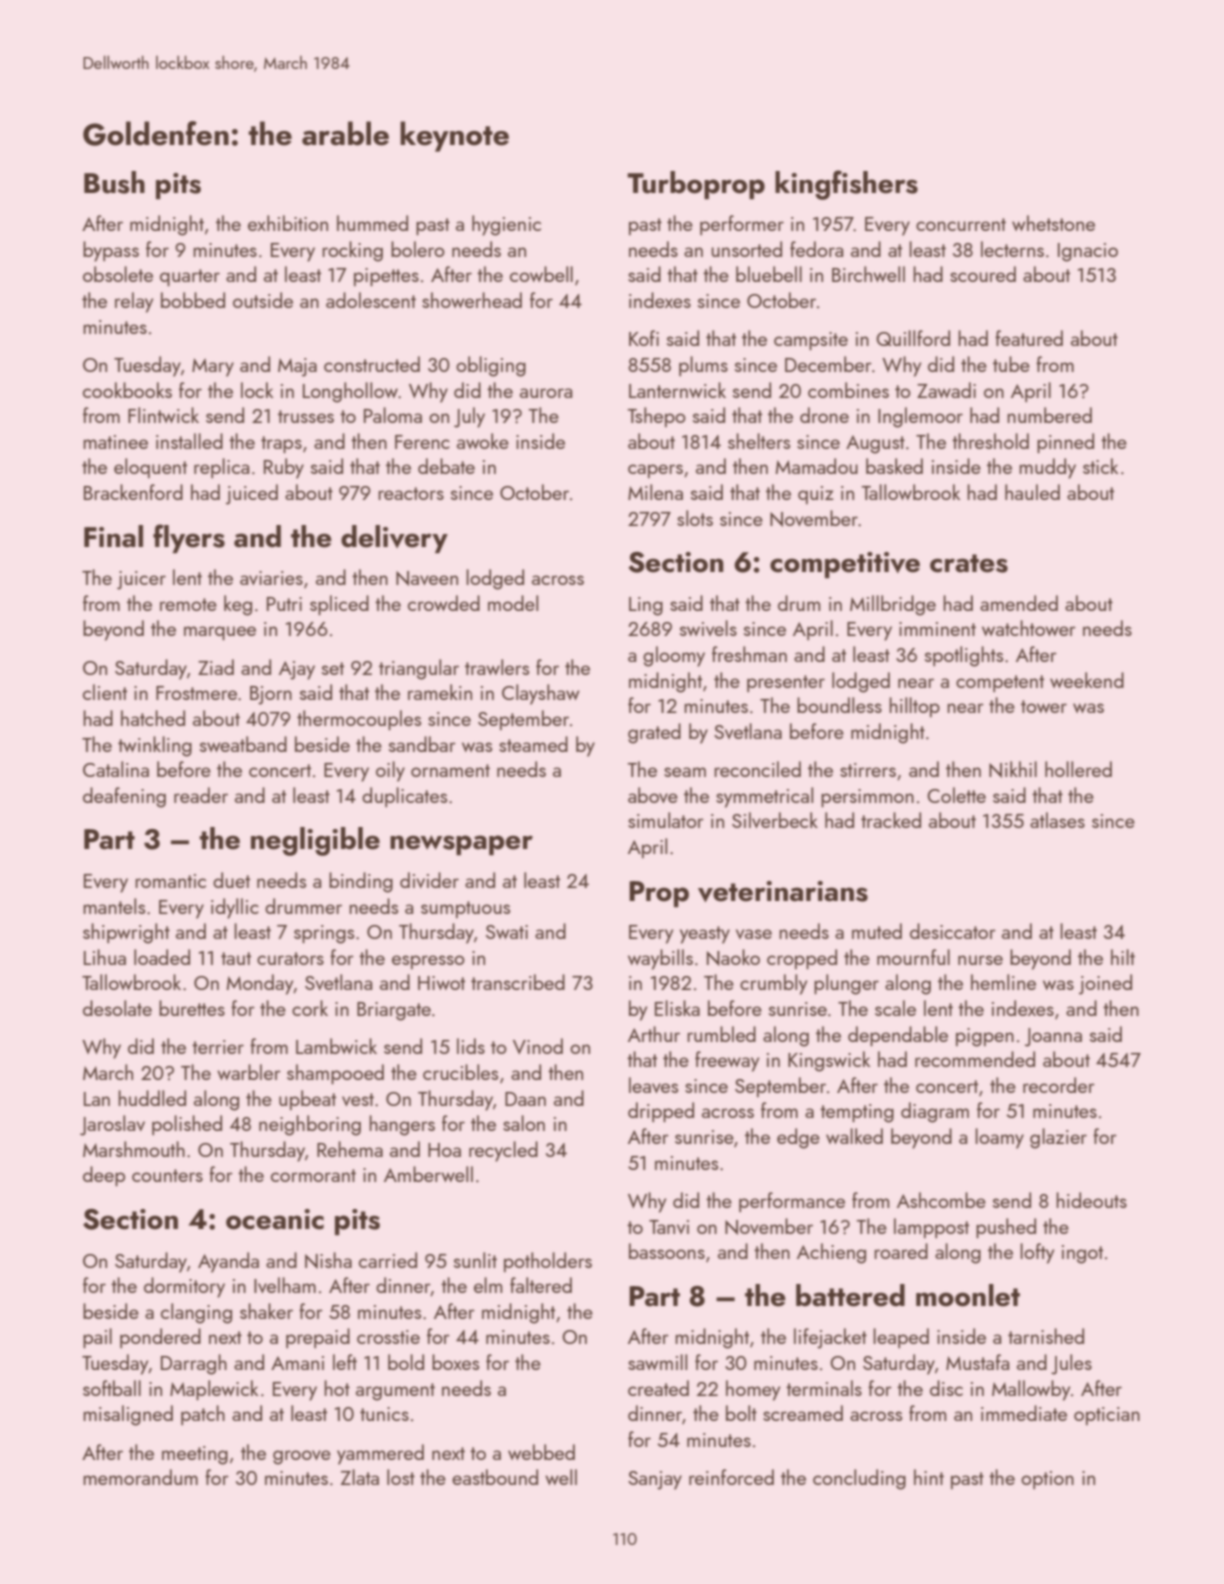 The height and width of the screenshot is (1584, 1224). Describe the element at coordinates (518, 982) in the screenshot. I see `transcribed` at that location.
